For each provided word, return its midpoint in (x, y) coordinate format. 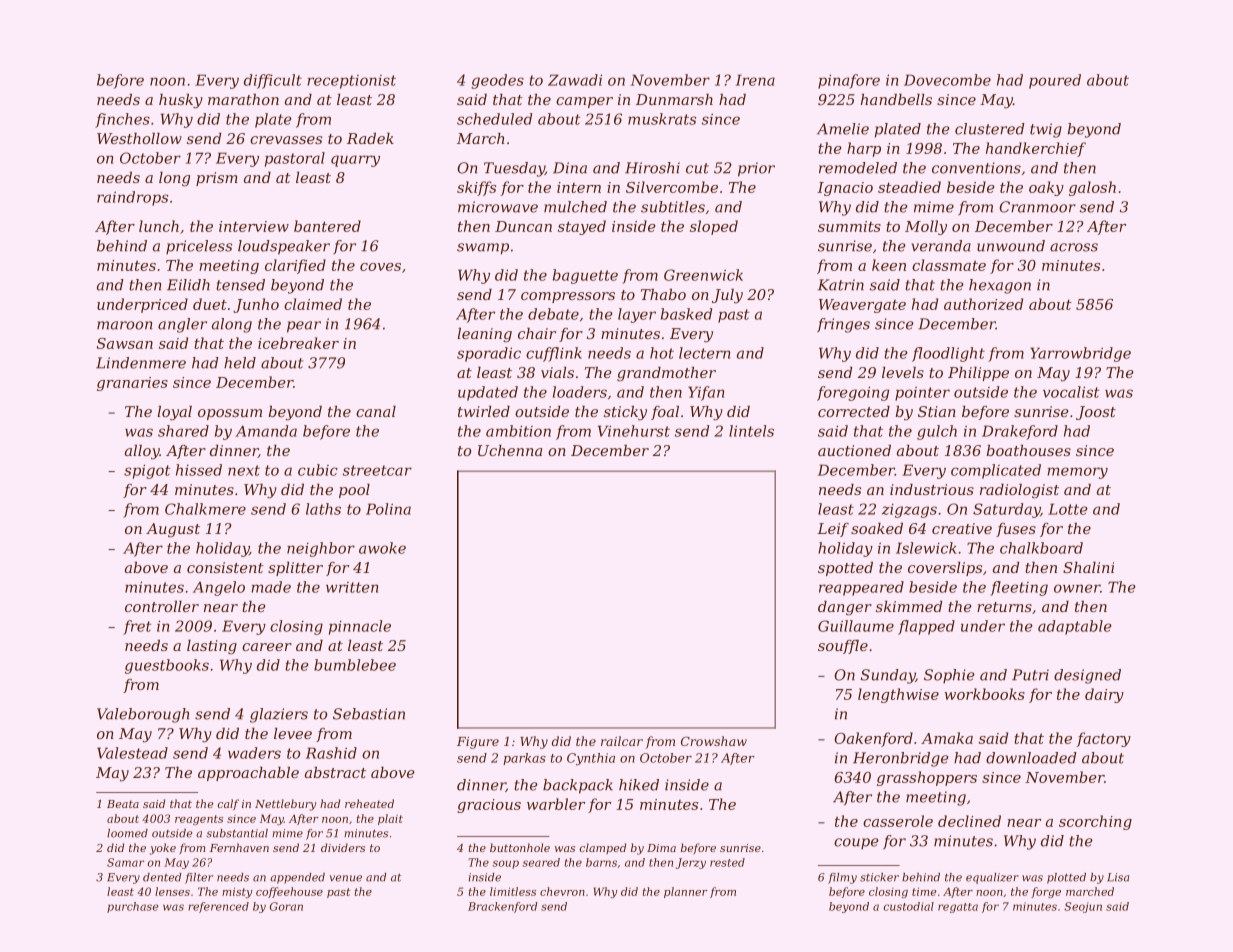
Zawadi (575, 80)
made (271, 587)
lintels (751, 431)
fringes (843, 325)
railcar (622, 741)
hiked (639, 785)
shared (183, 431)
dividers (343, 847)
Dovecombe (947, 80)
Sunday (888, 676)
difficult (273, 81)
